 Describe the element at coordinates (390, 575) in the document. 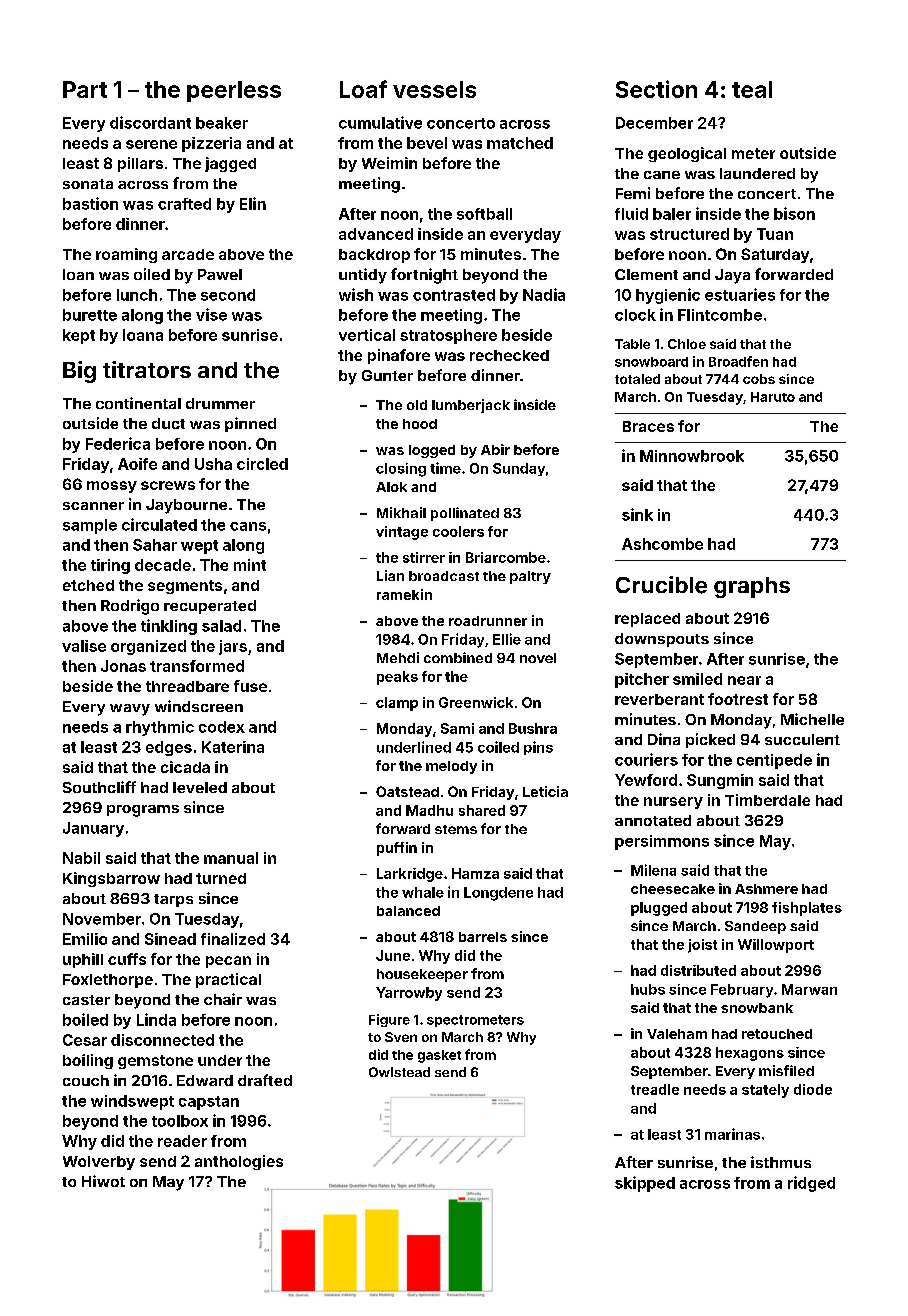

I see `Lian` at that location.
